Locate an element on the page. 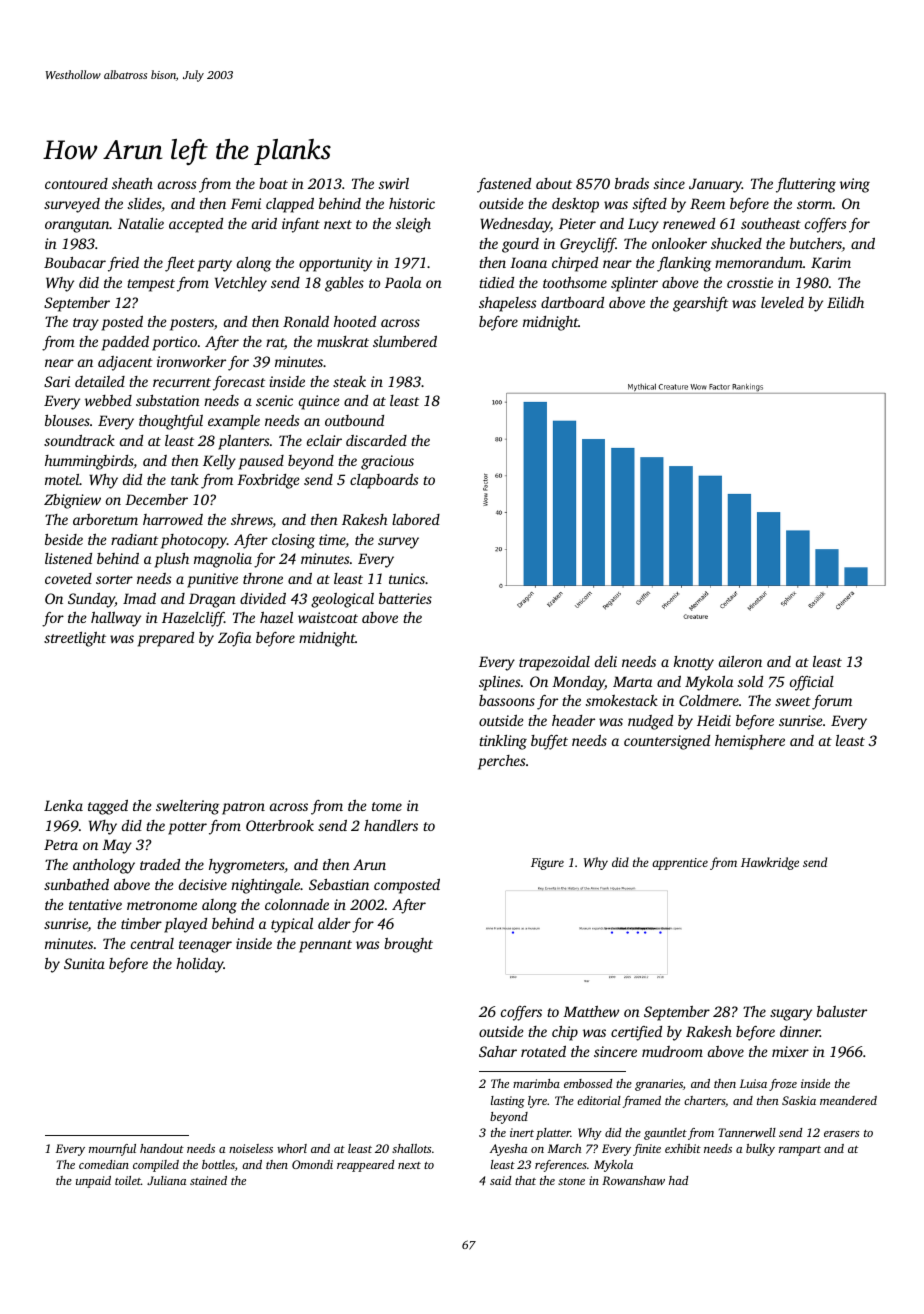 Image resolution: width=924 pixels, height=1314 pixels. Eilidh is located at coordinates (845, 302).
